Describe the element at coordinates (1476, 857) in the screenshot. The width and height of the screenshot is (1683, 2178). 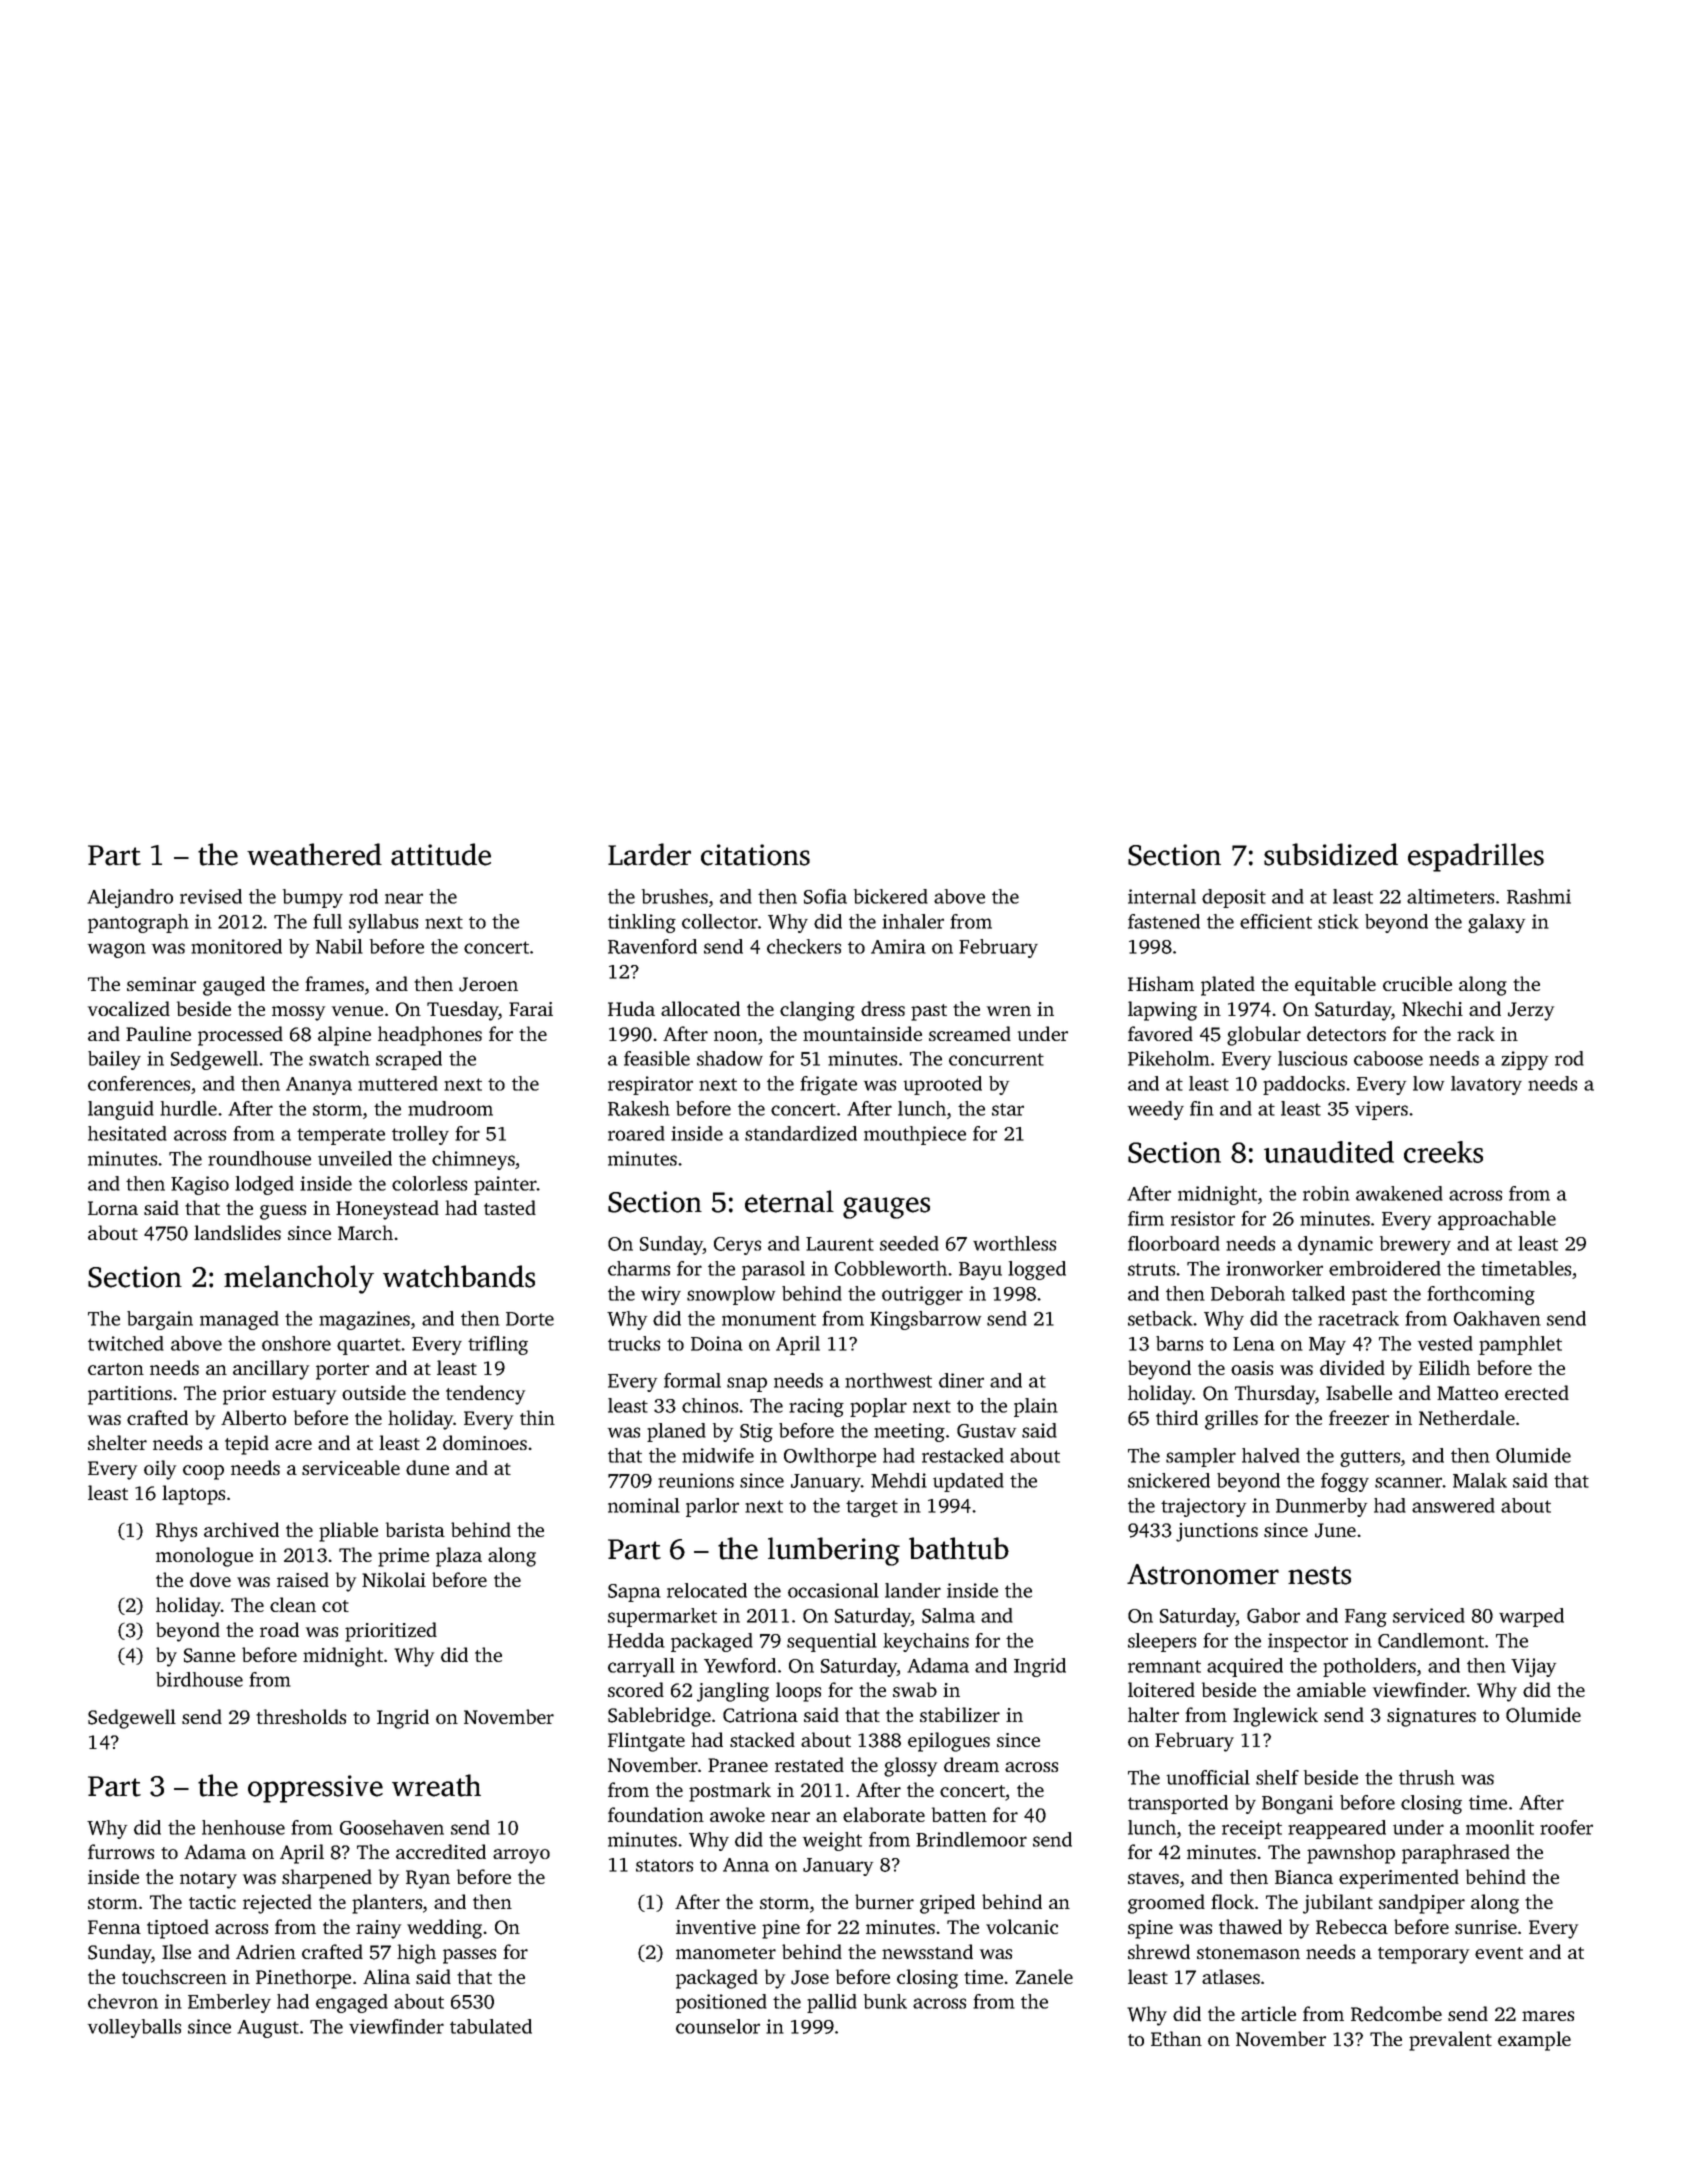
I see `espadrilles` at that location.
